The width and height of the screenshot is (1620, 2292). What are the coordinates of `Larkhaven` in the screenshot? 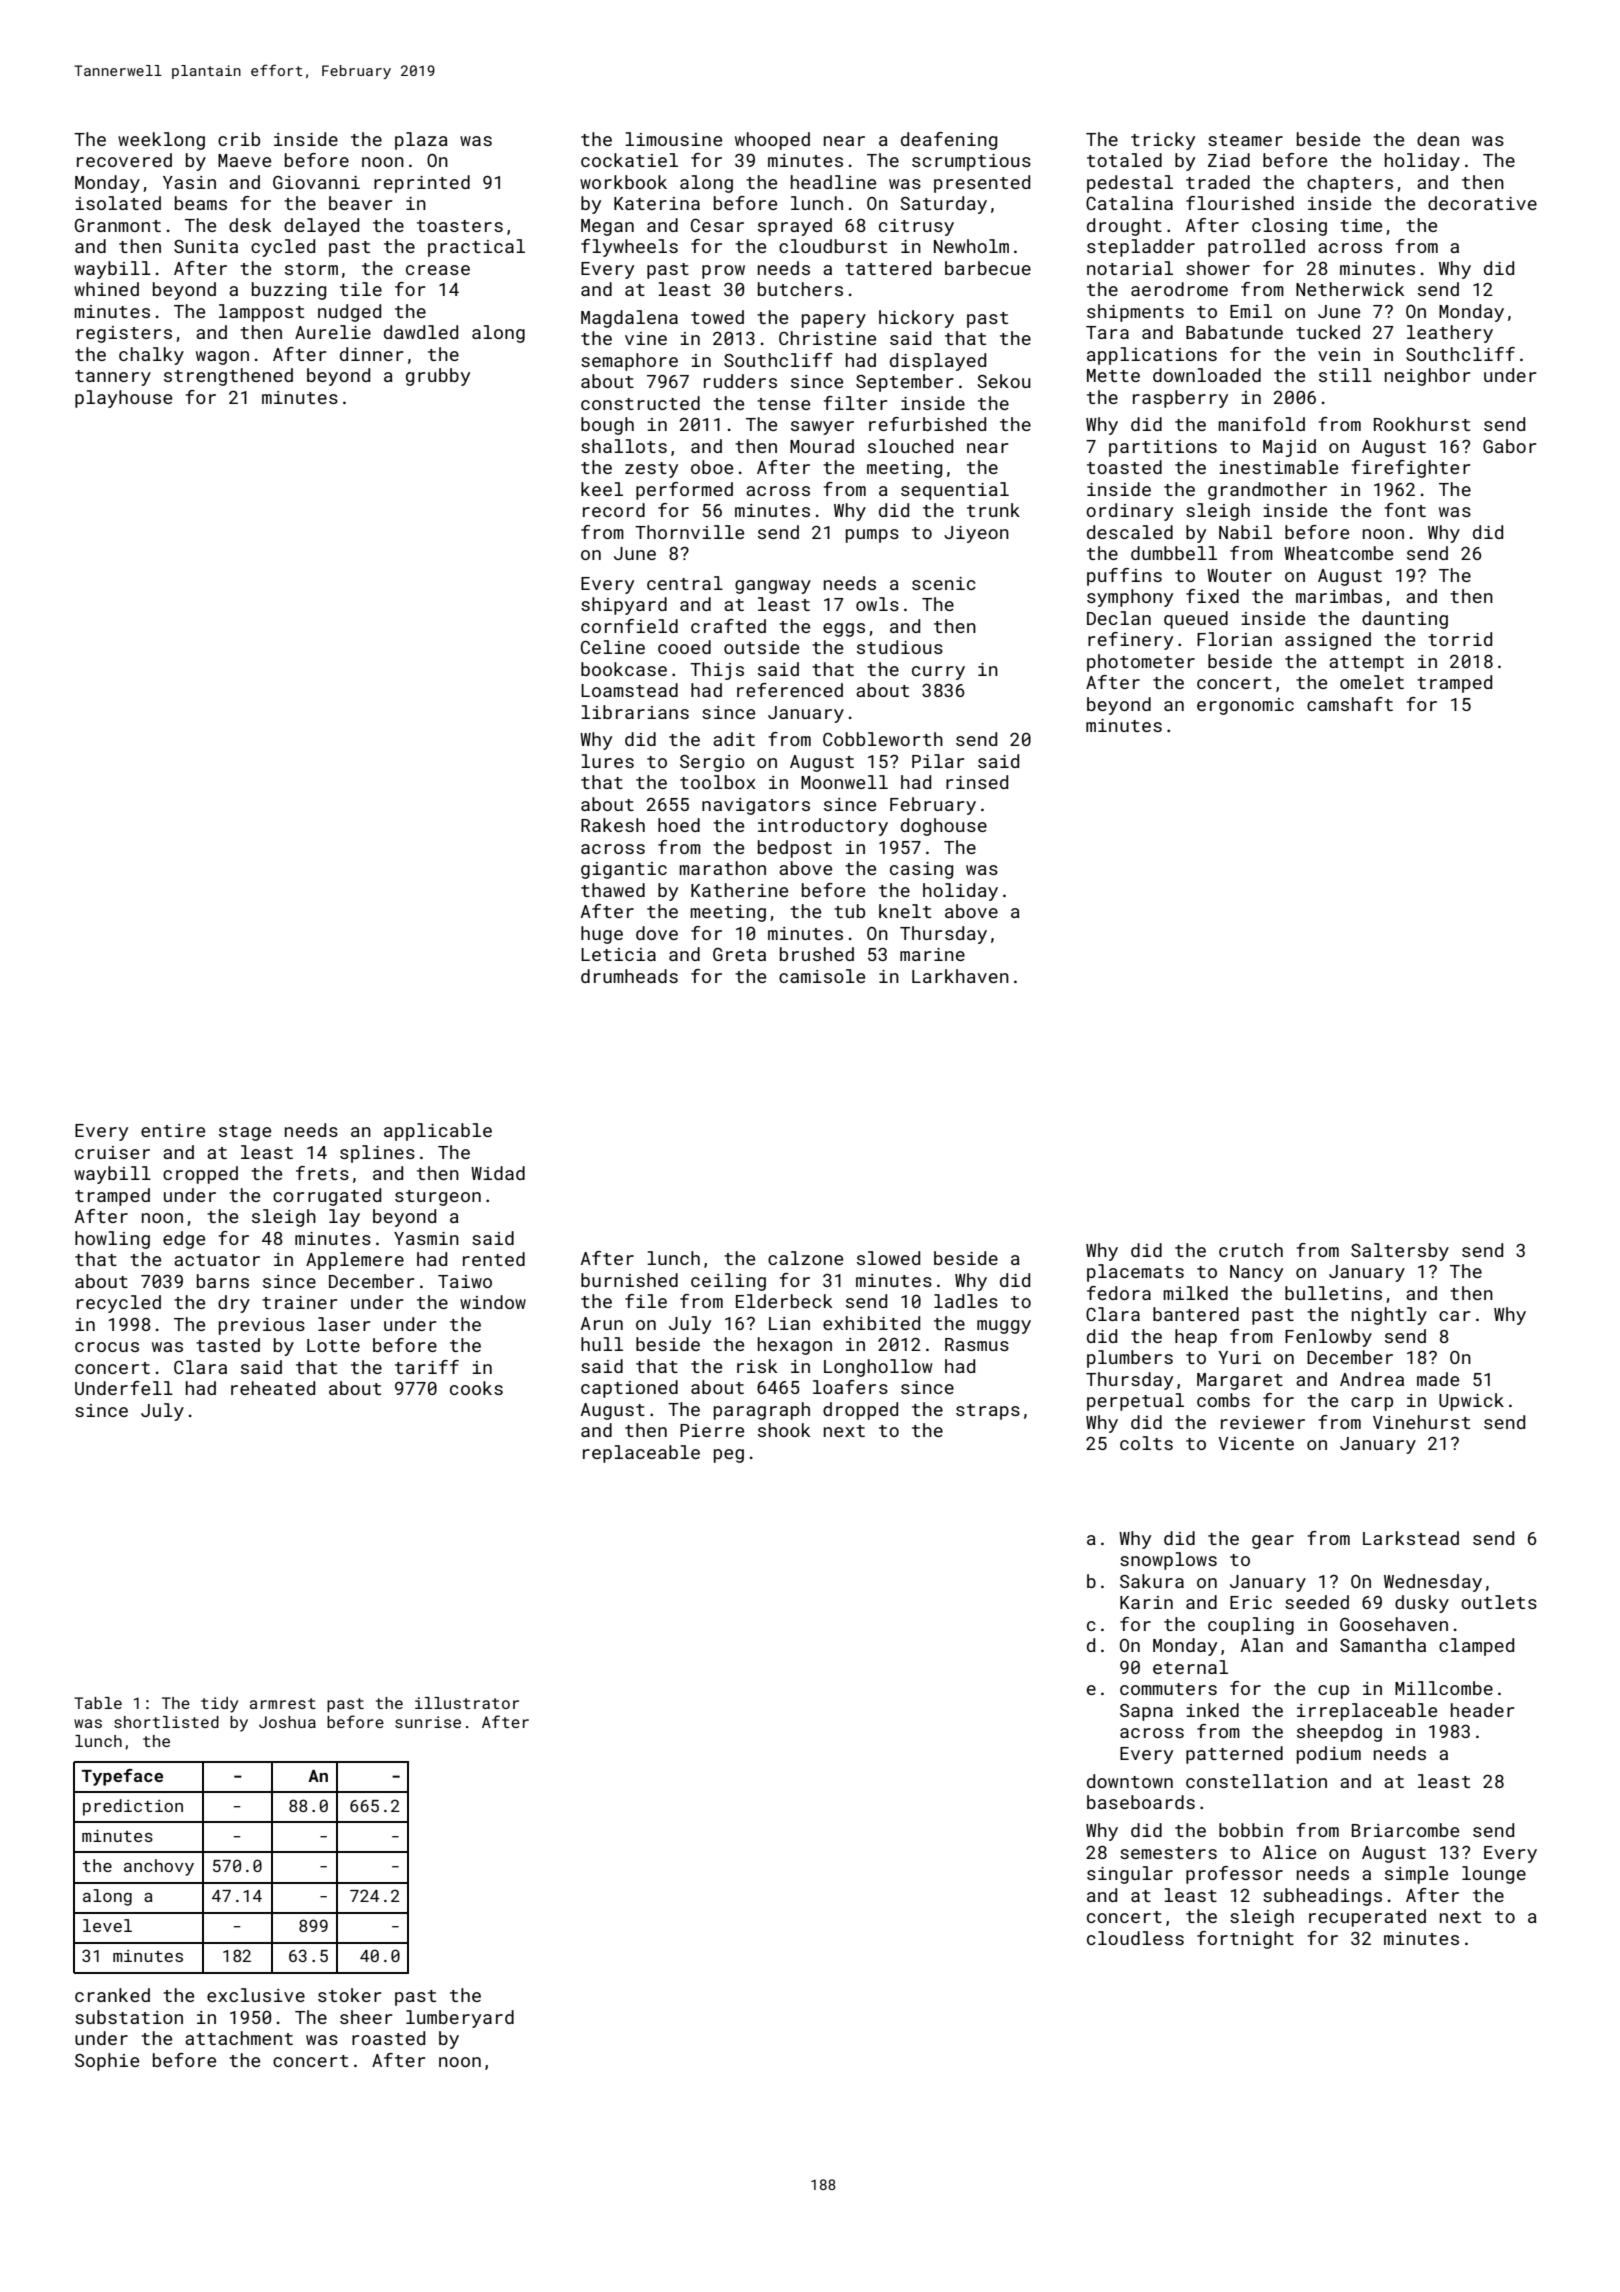 It's located at (960, 976).
